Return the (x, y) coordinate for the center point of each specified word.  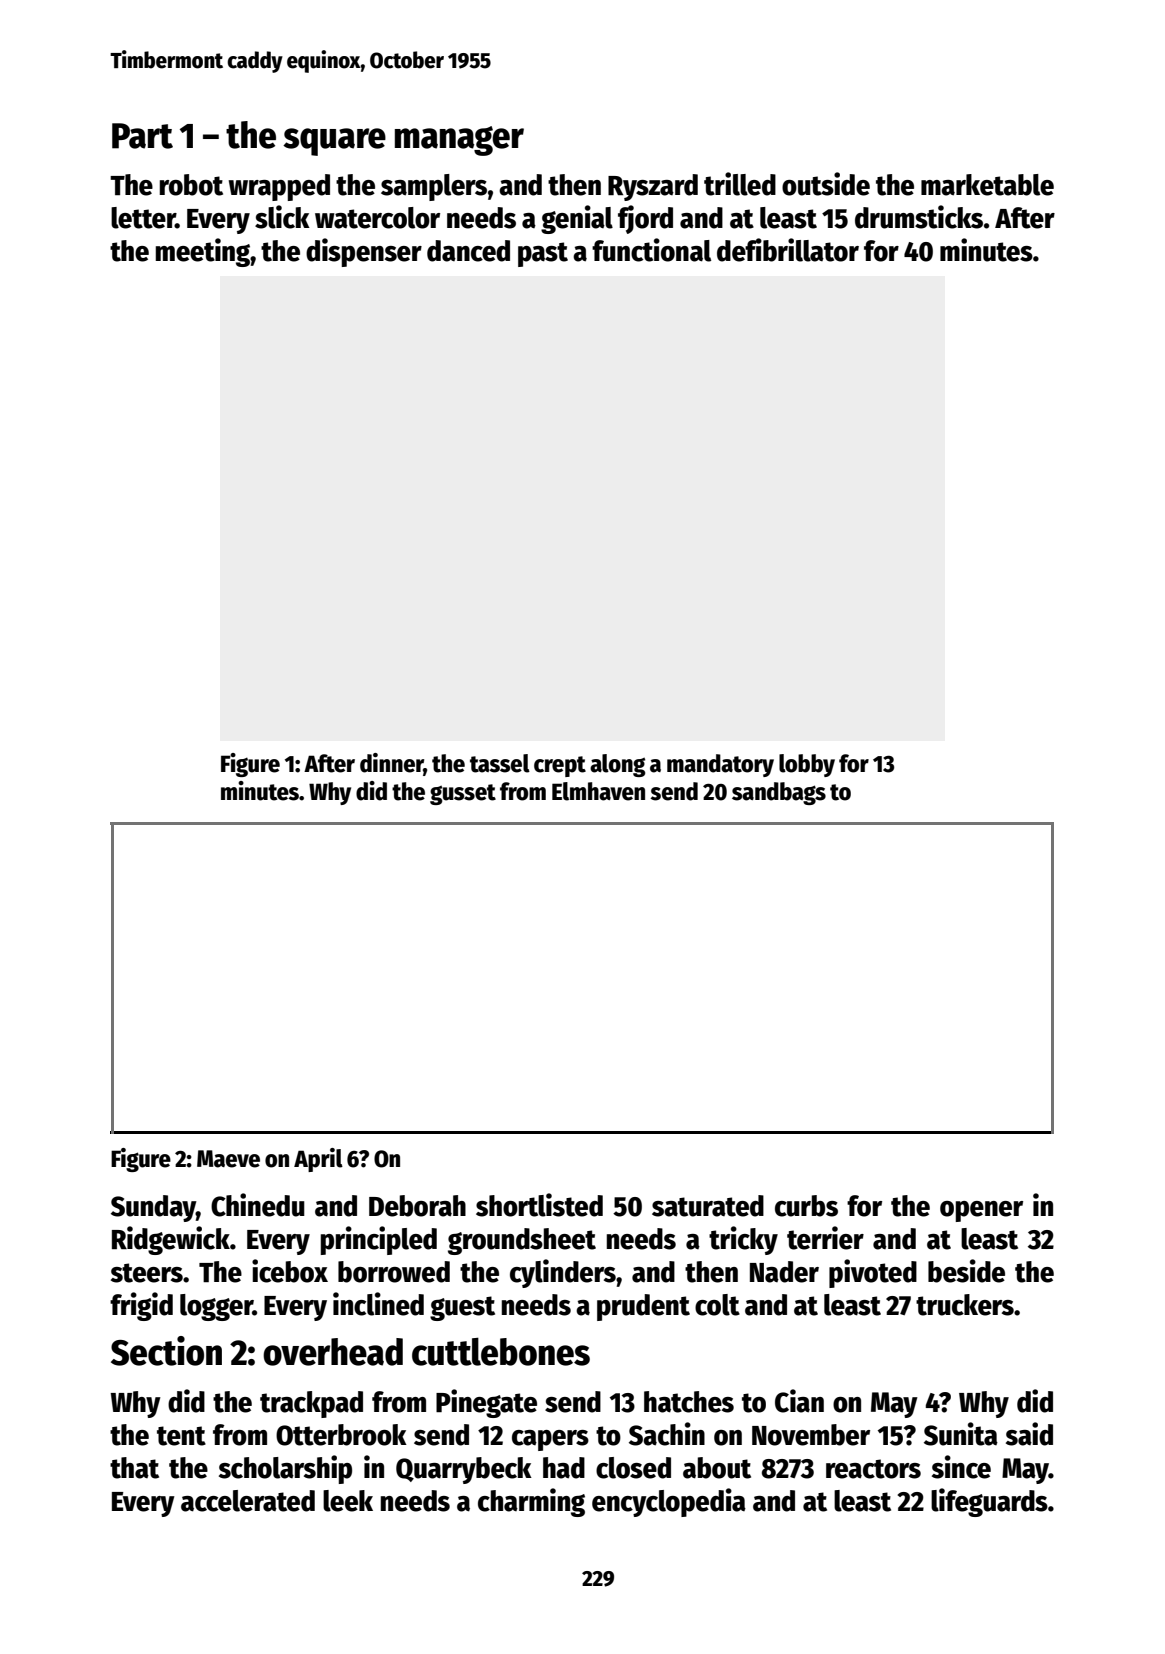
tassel (500, 763)
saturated (708, 1206)
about (717, 1468)
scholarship (285, 1469)
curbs (806, 1206)
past (543, 254)
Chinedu (258, 1205)
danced (468, 251)
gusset (463, 794)
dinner (392, 764)
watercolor (377, 218)
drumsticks (919, 217)
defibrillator (788, 250)
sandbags (779, 793)
